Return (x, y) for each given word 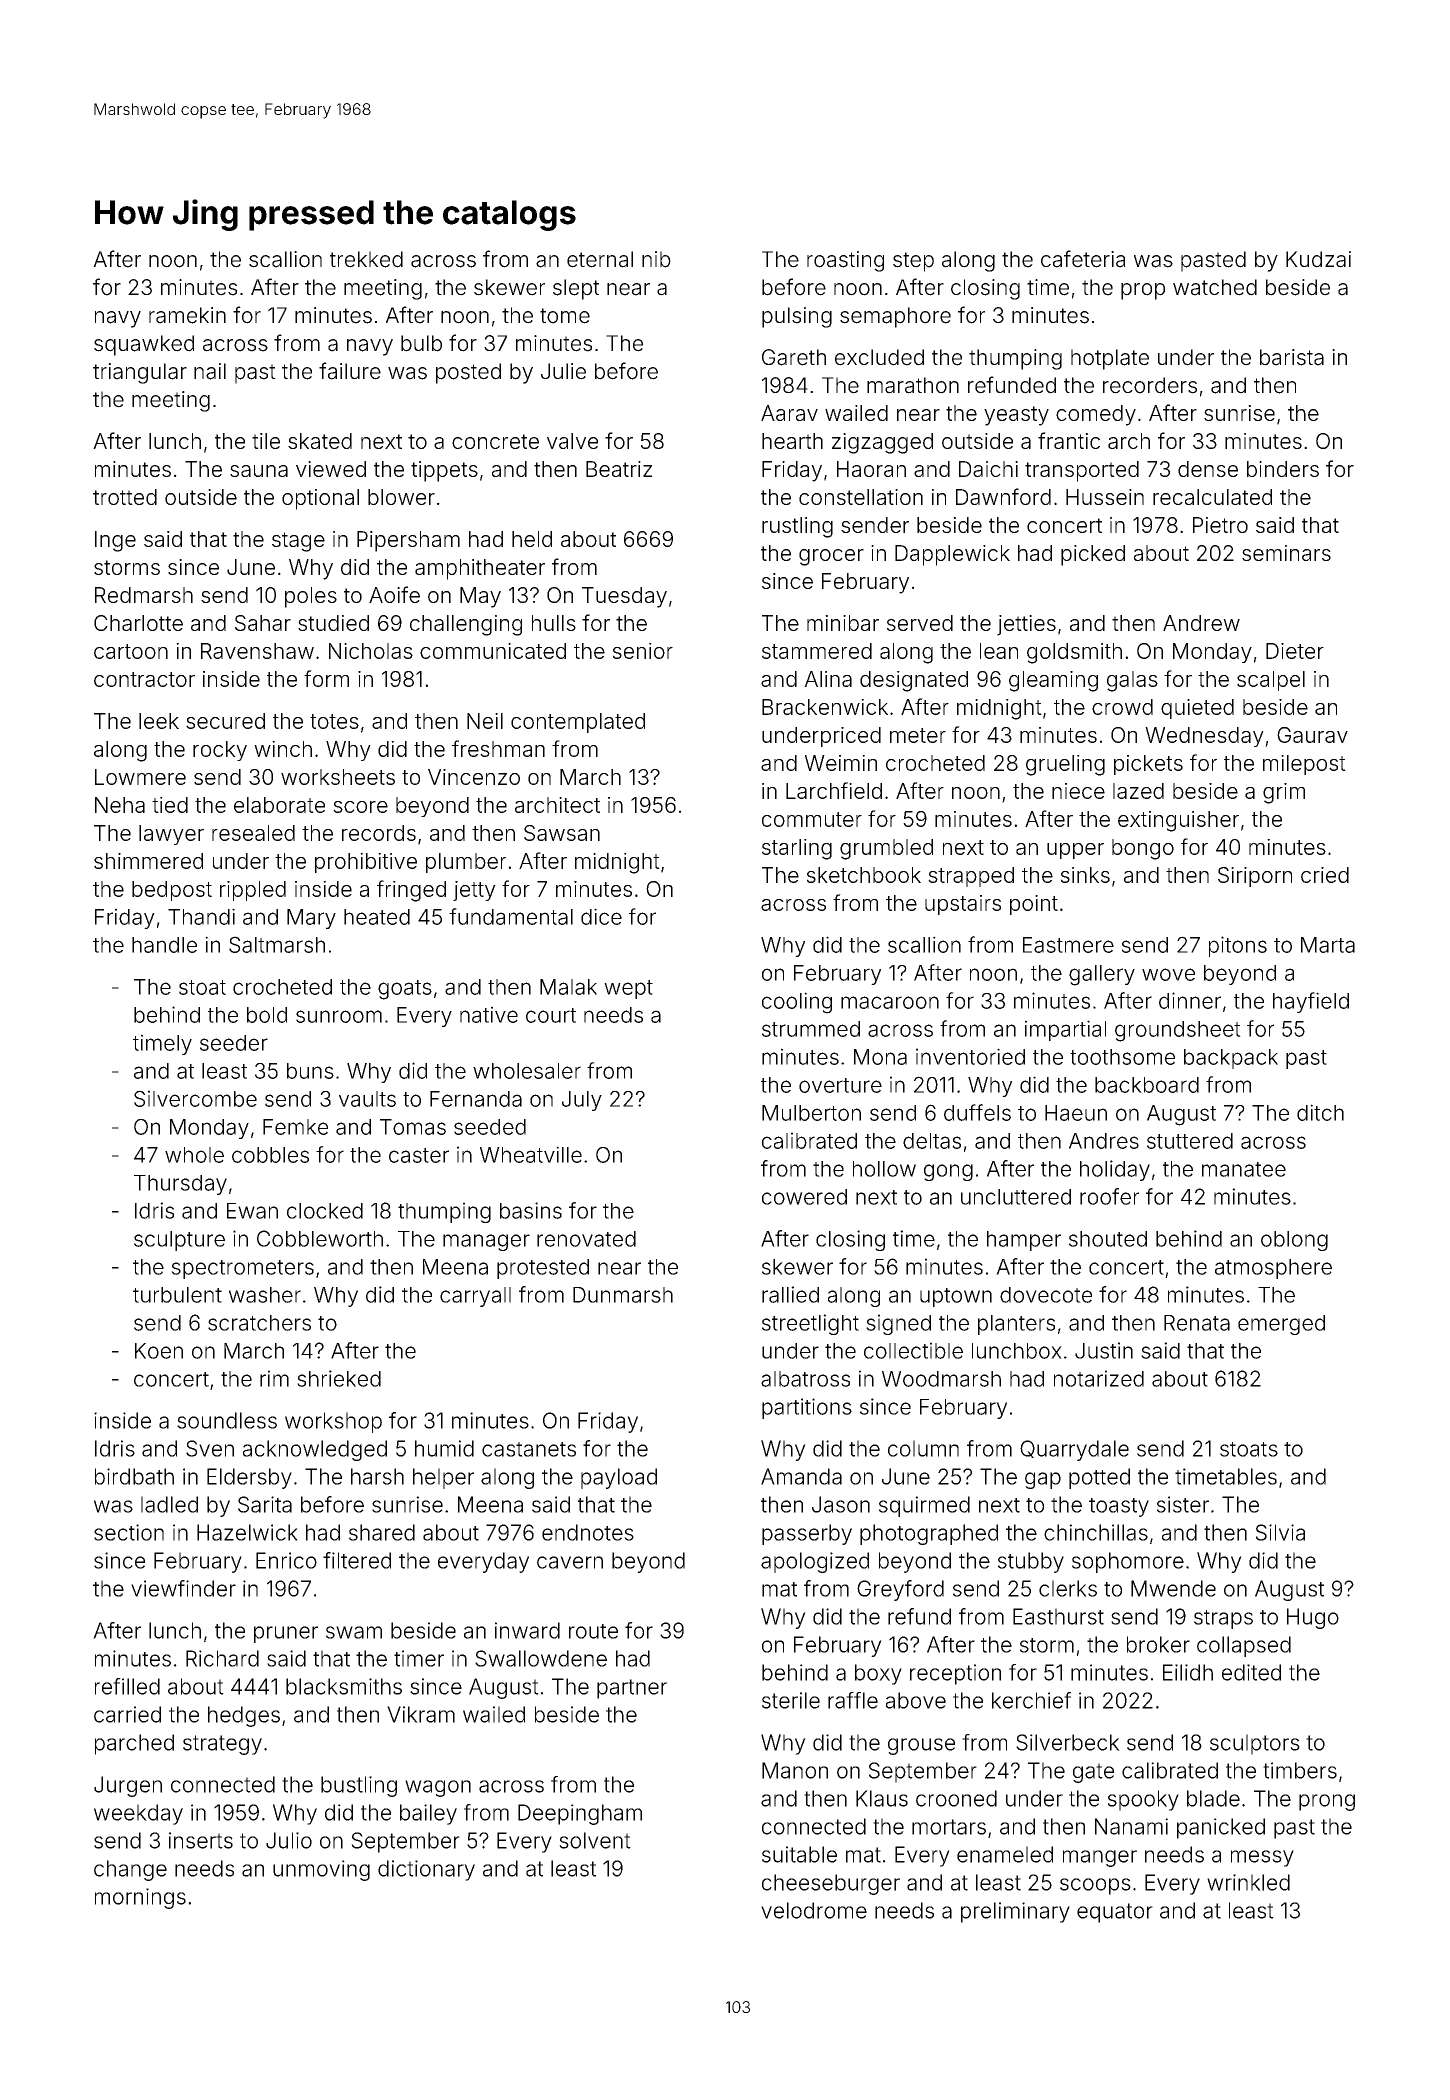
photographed (929, 1534)
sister (1183, 1504)
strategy (222, 1745)
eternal (600, 259)
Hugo (1313, 1618)
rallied (790, 1294)
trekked (366, 259)
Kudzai (1318, 259)
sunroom (339, 1016)
